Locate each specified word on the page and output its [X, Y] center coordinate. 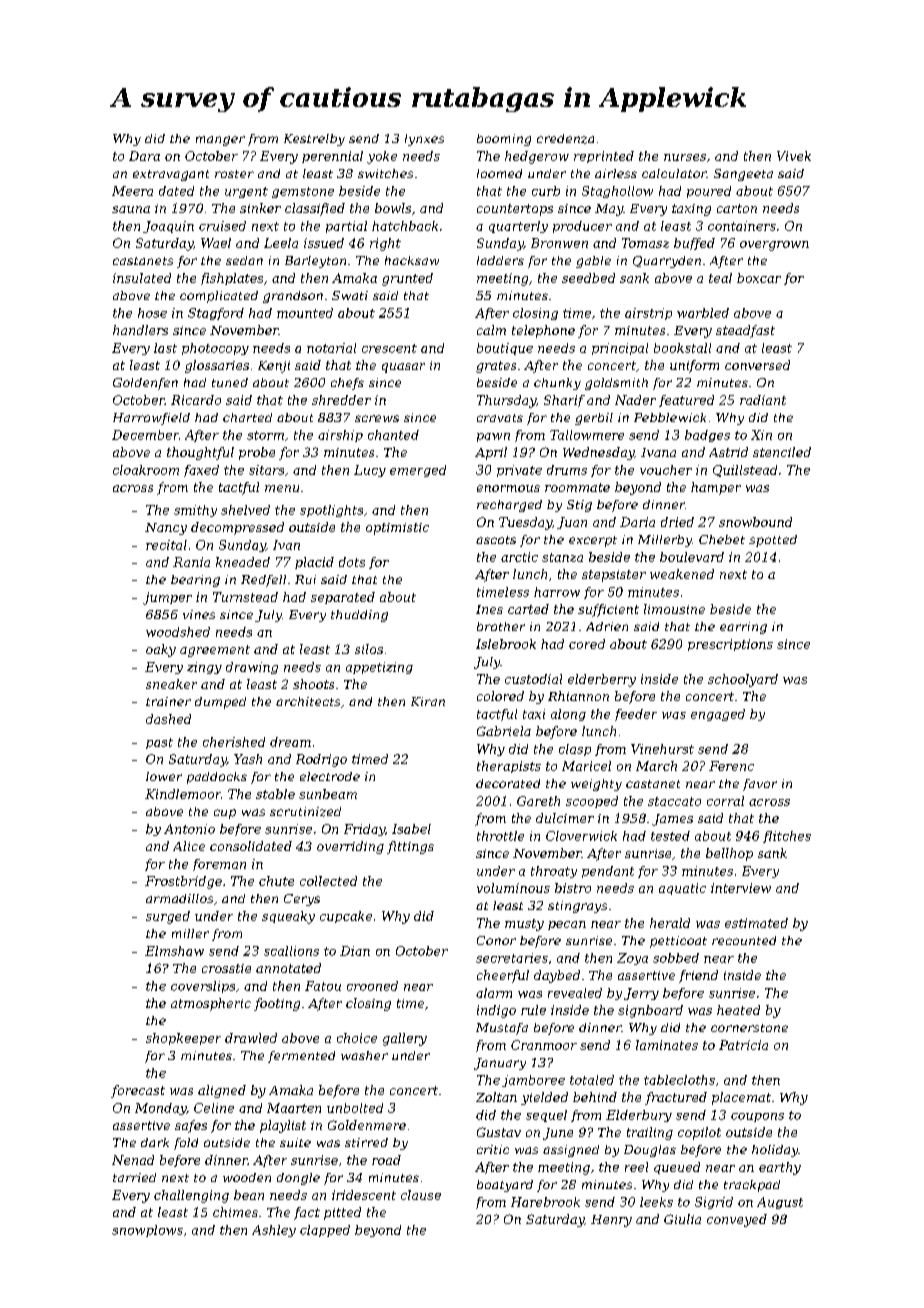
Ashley [274, 1231]
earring [743, 628]
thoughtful [200, 453]
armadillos [179, 898]
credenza [565, 139]
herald [670, 923]
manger [220, 141]
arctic [519, 557]
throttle [500, 836]
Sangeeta [743, 175]
